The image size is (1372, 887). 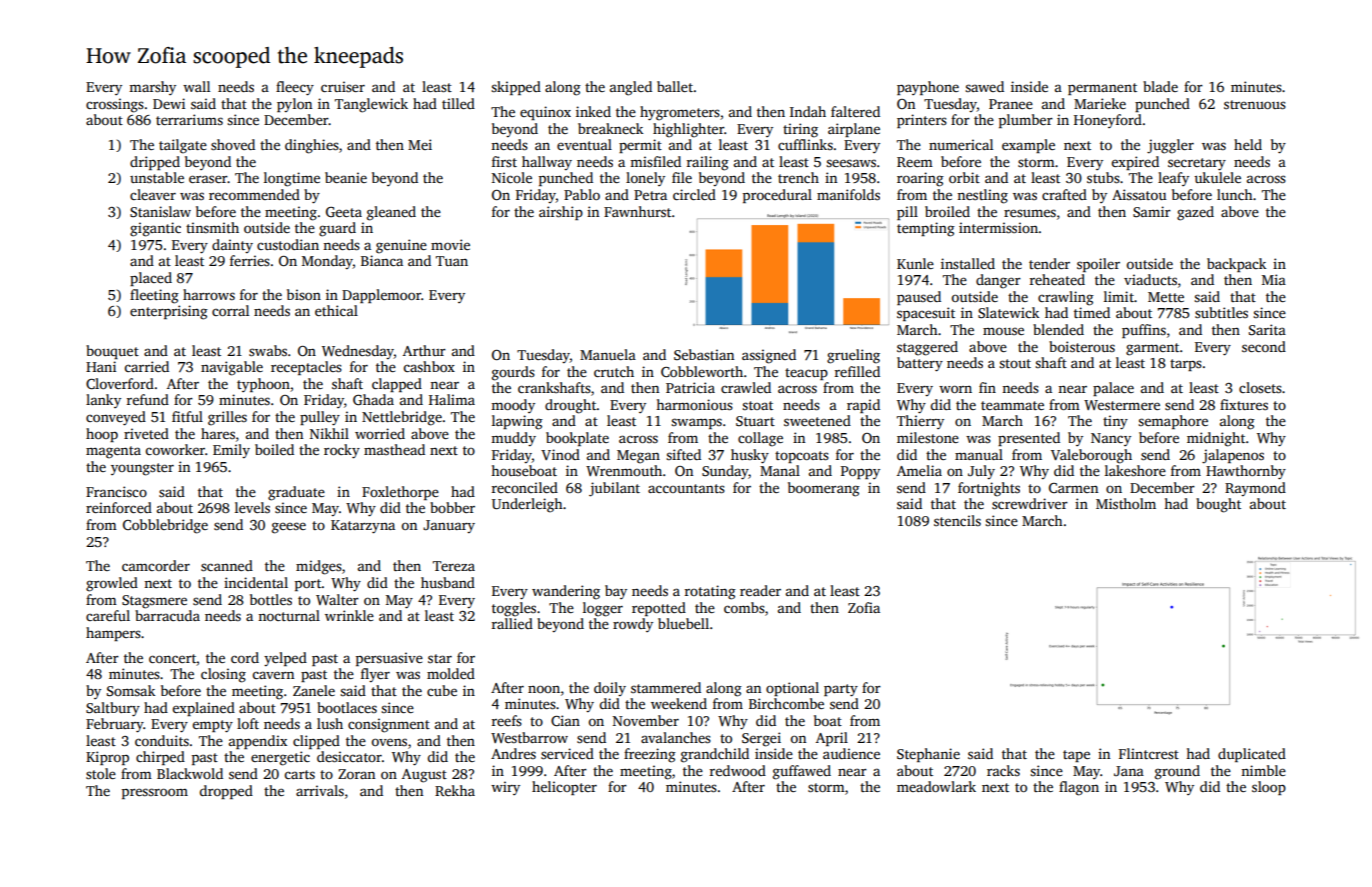 I want to click on helicopter, so click(x=564, y=788).
